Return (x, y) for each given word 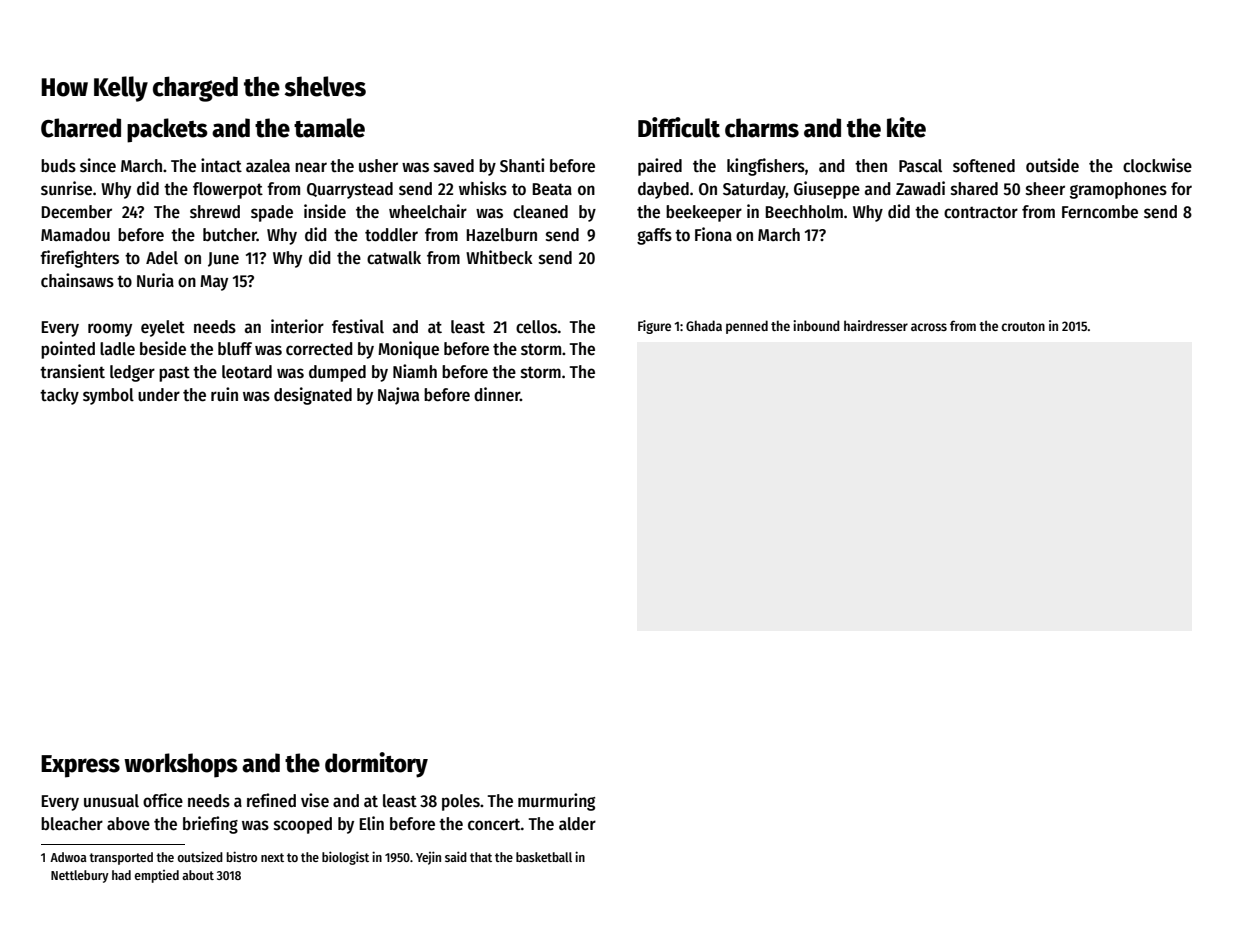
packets (167, 130)
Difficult (679, 127)
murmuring (556, 802)
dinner (497, 394)
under (159, 395)
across (929, 327)
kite (906, 127)
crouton (1023, 326)
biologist (345, 858)
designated (313, 396)
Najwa (398, 396)
